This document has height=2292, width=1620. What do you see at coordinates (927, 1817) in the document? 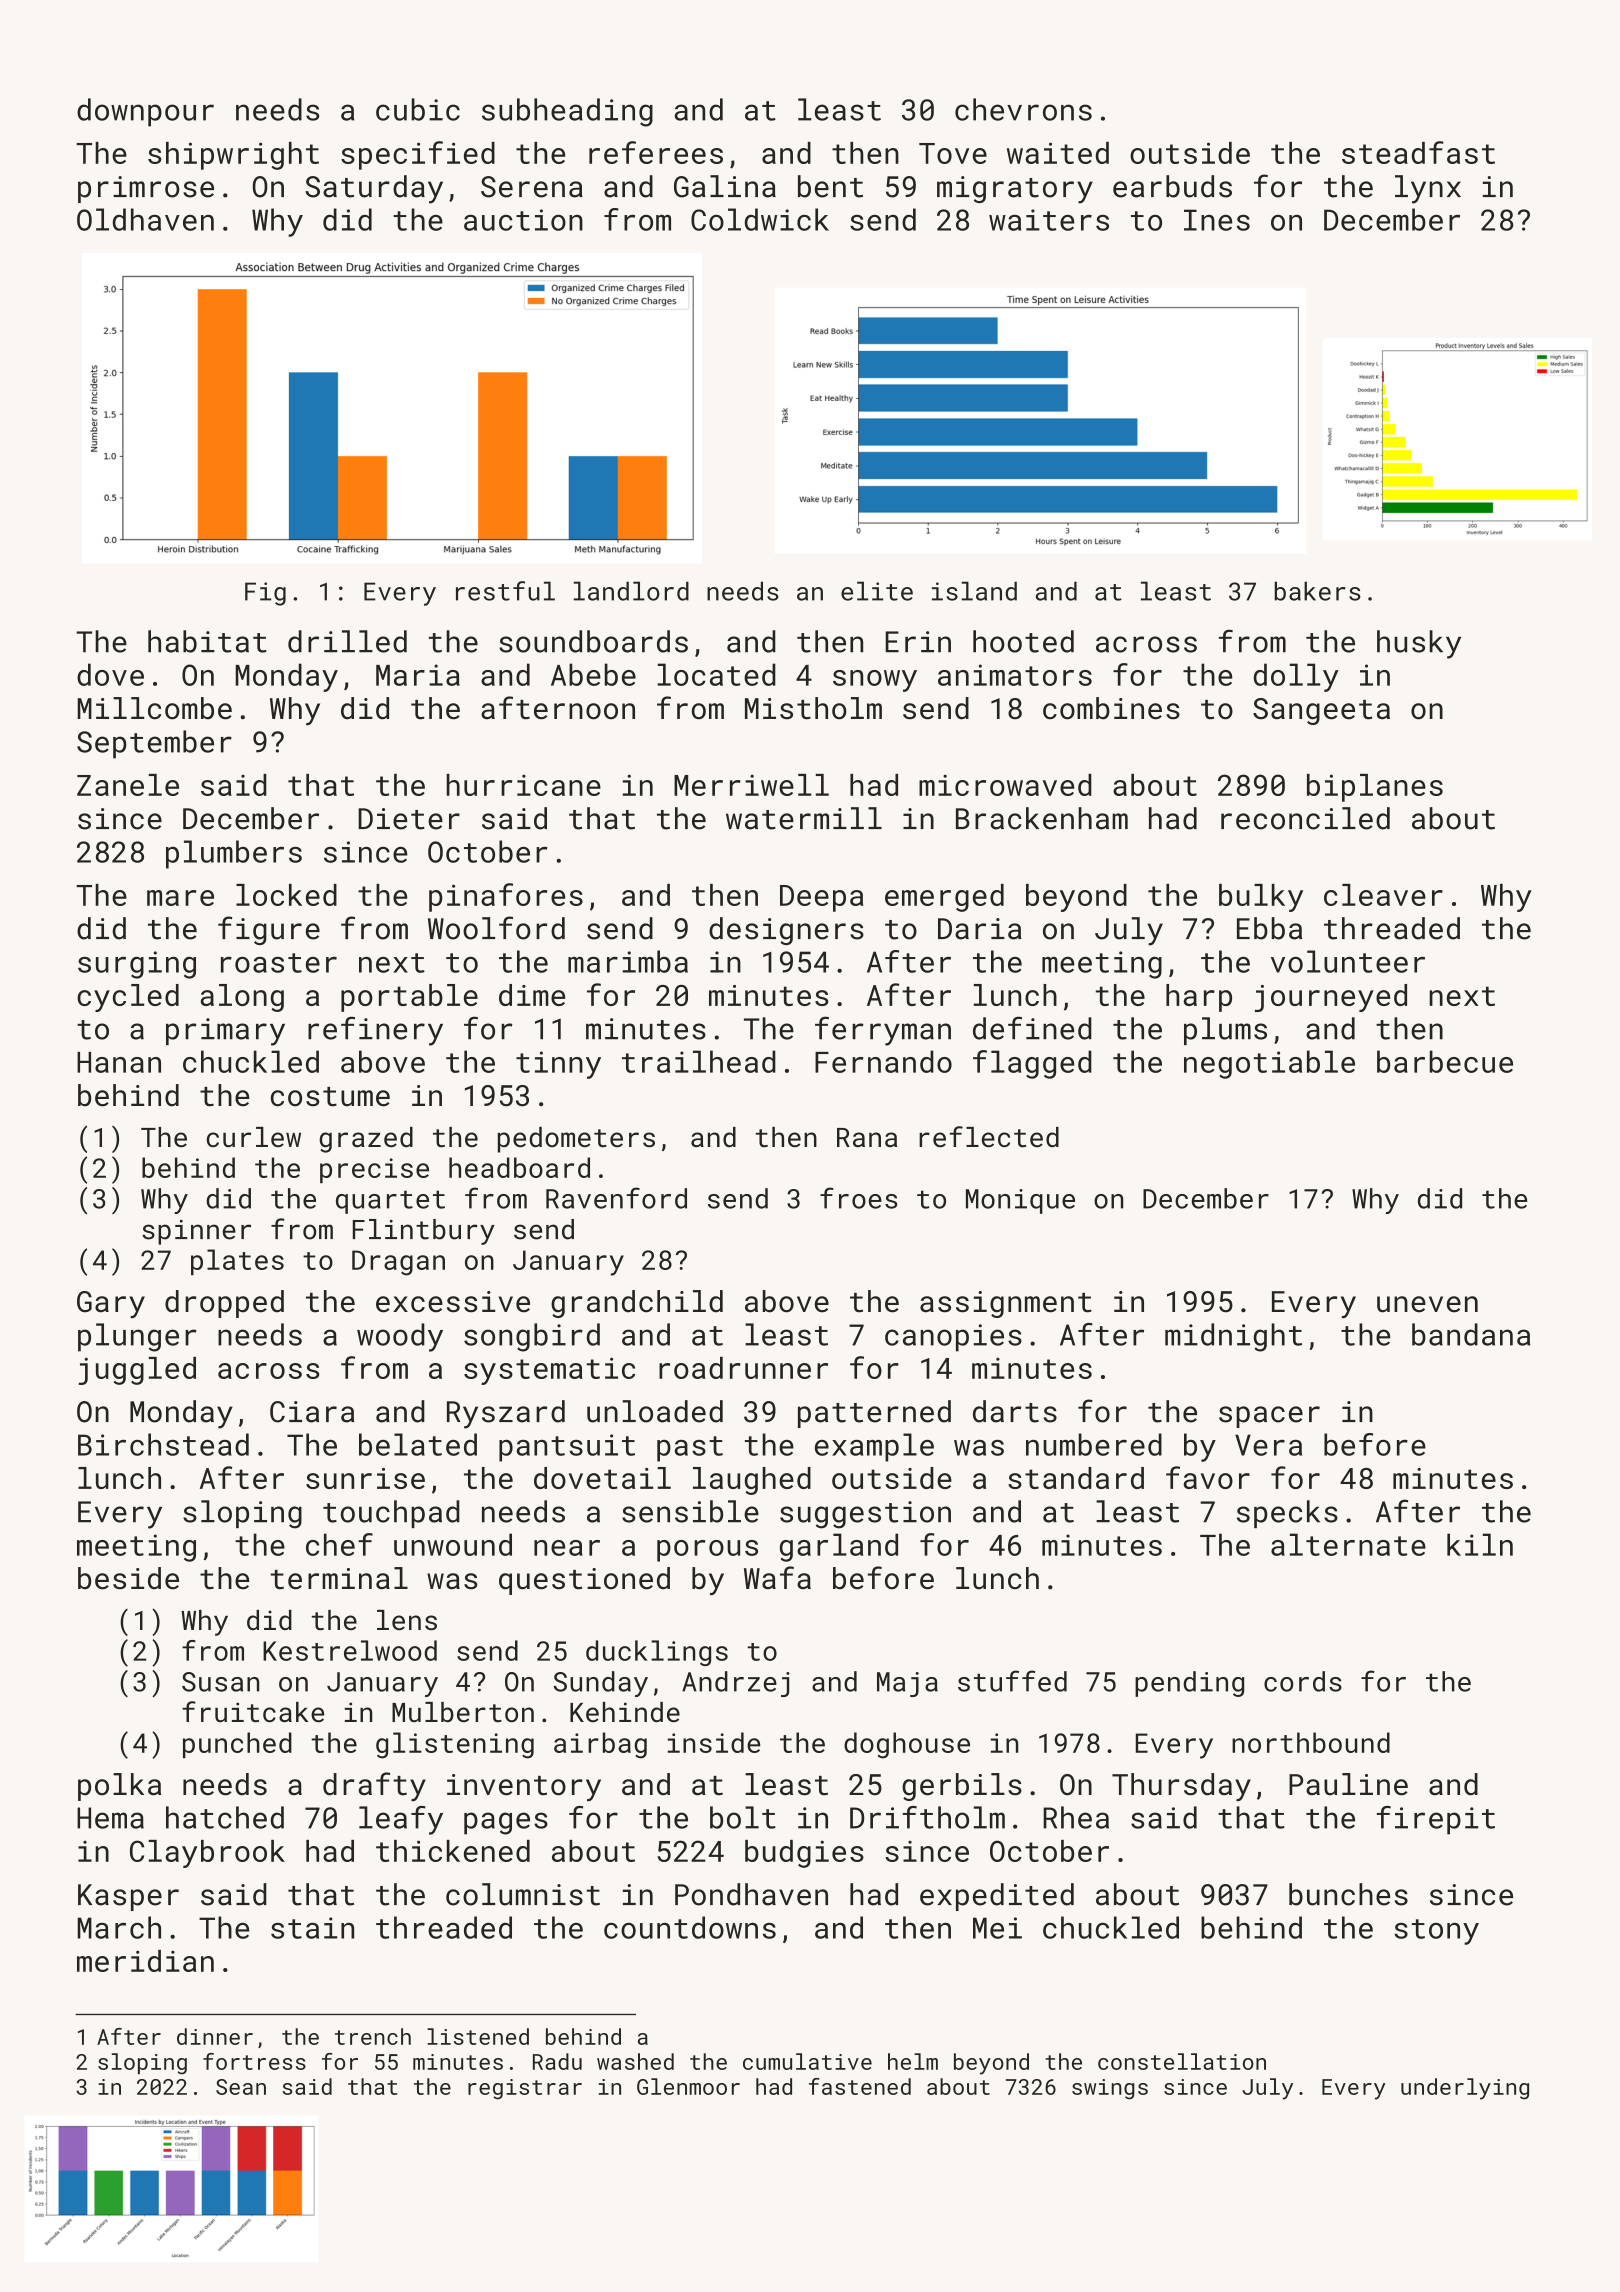
I see `Driftholm` at bounding box center [927, 1817].
